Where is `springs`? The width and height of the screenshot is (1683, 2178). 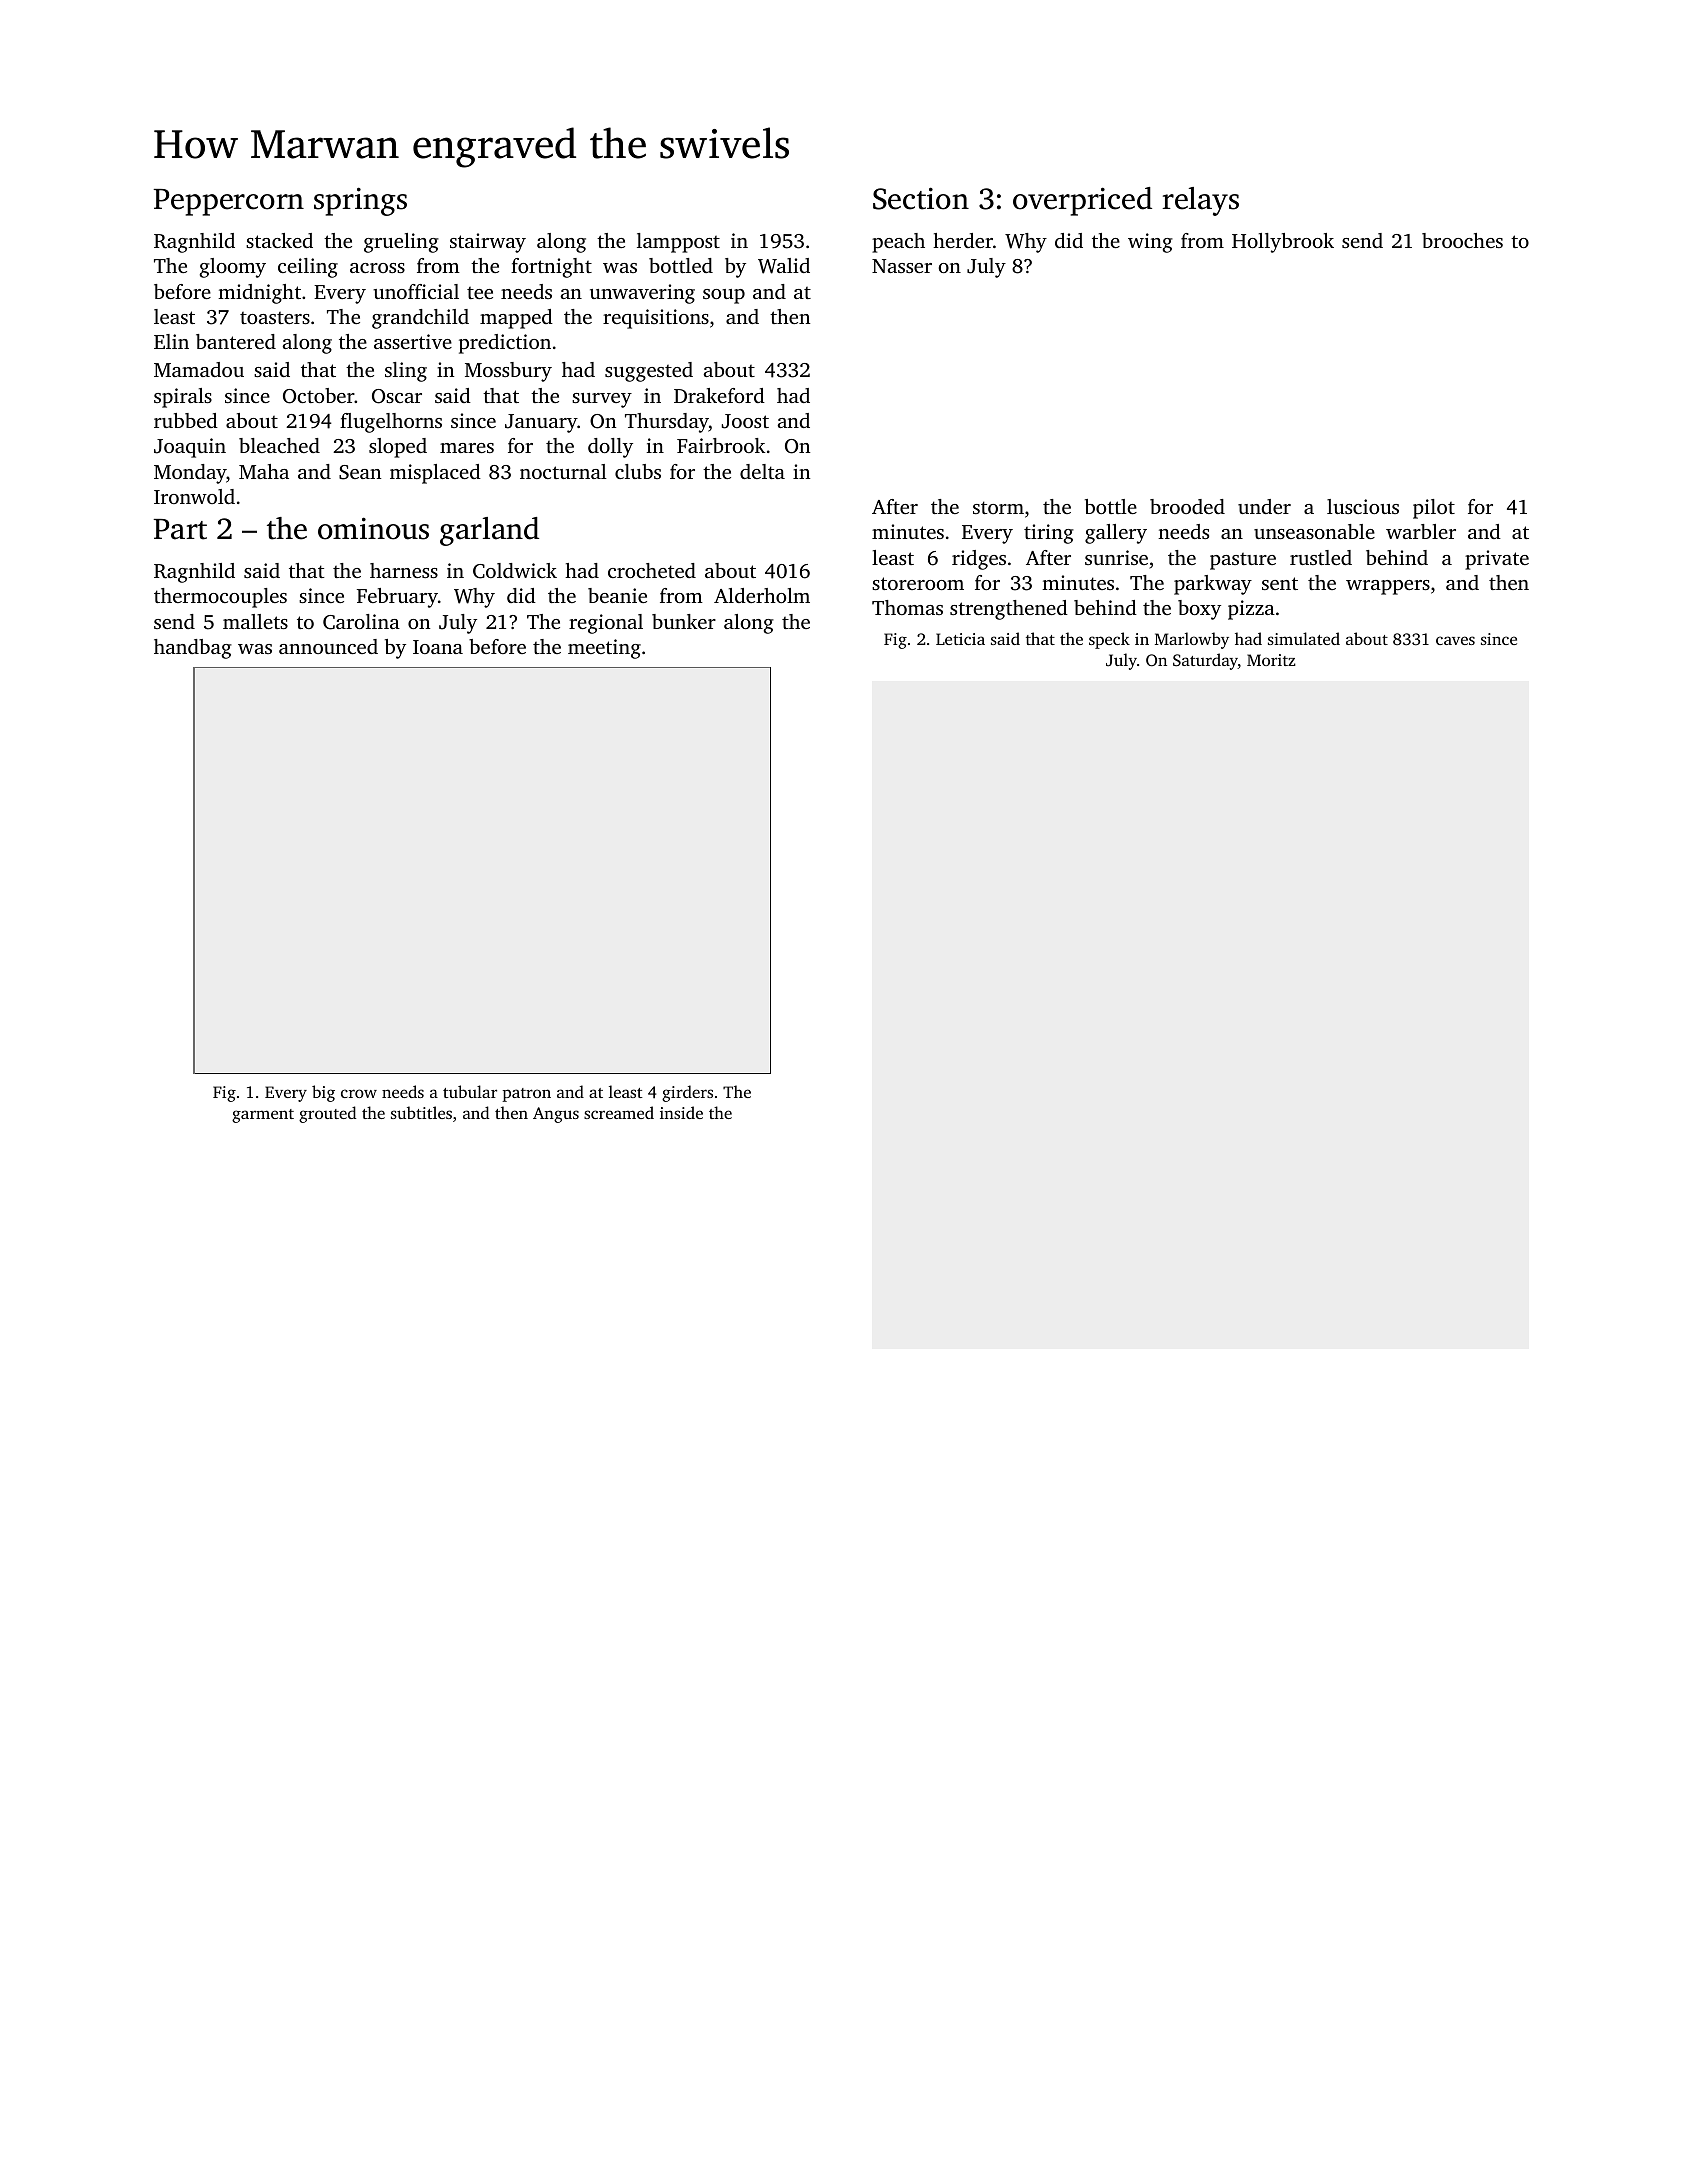 springs is located at coordinates (360, 201).
